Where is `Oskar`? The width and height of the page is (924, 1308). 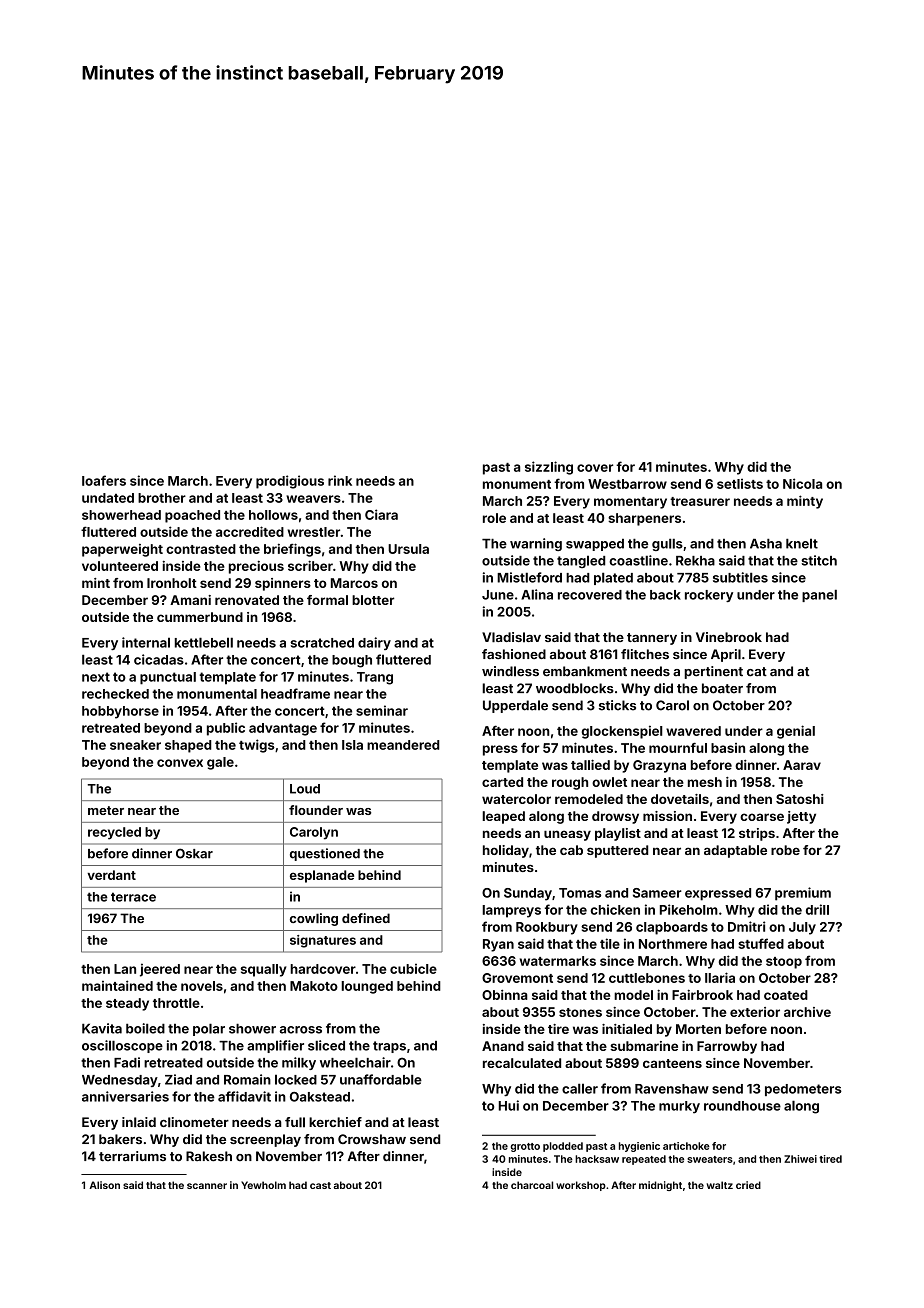 Oskar is located at coordinates (194, 853).
